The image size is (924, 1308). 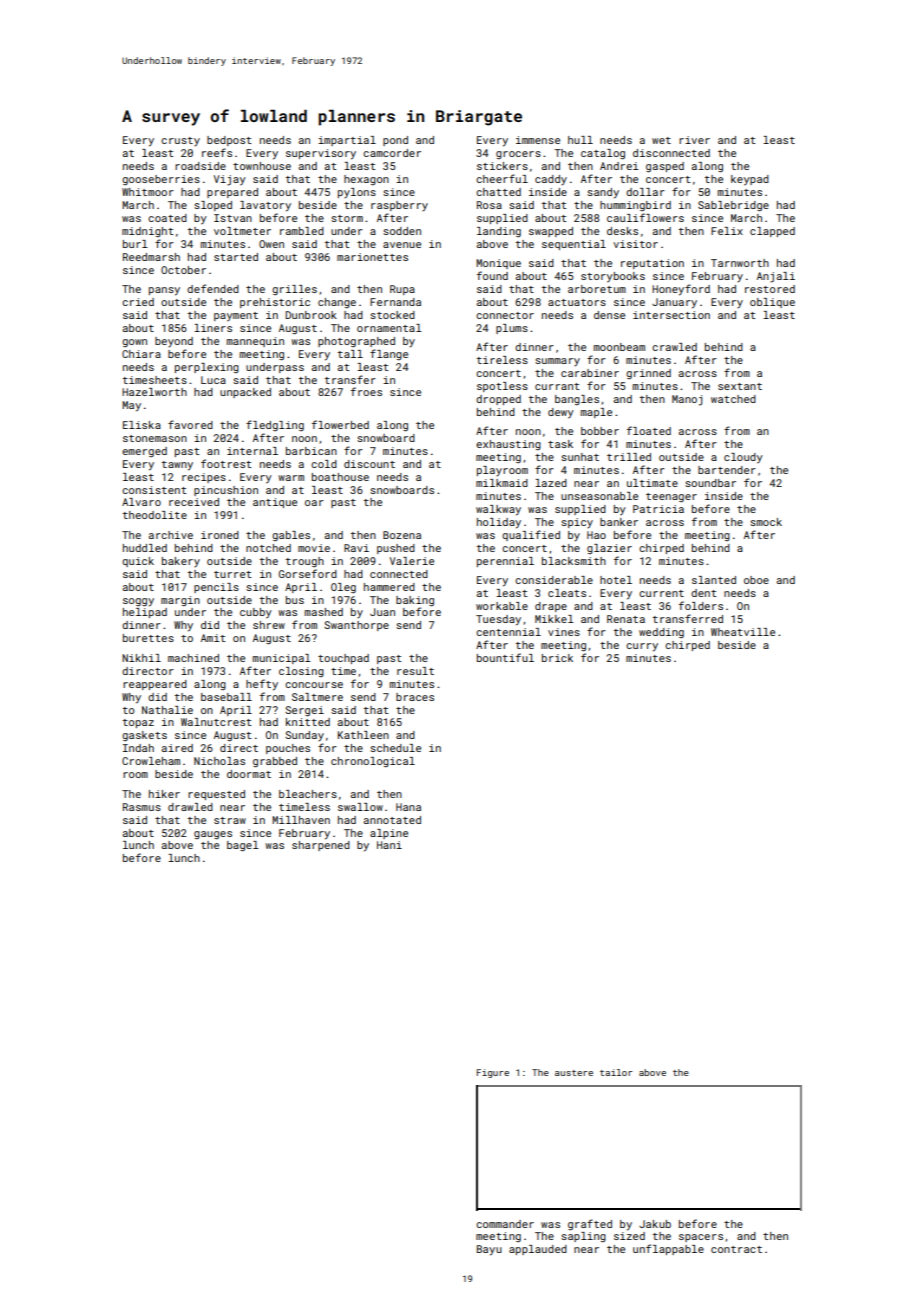 What do you see at coordinates (395, 141) in the page?
I see `pond` at bounding box center [395, 141].
